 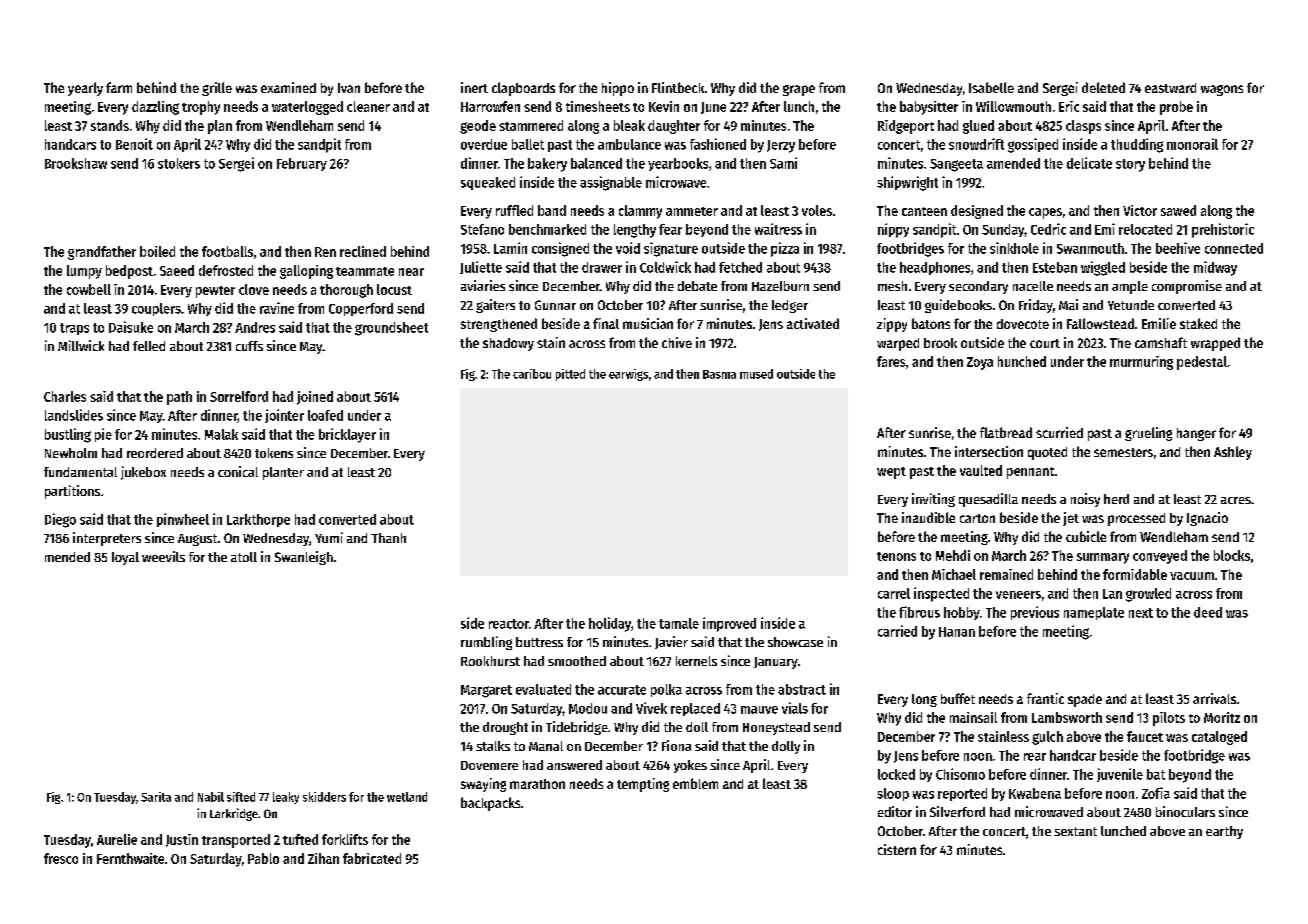 I want to click on Sorrelford, so click(x=239, y=396).
